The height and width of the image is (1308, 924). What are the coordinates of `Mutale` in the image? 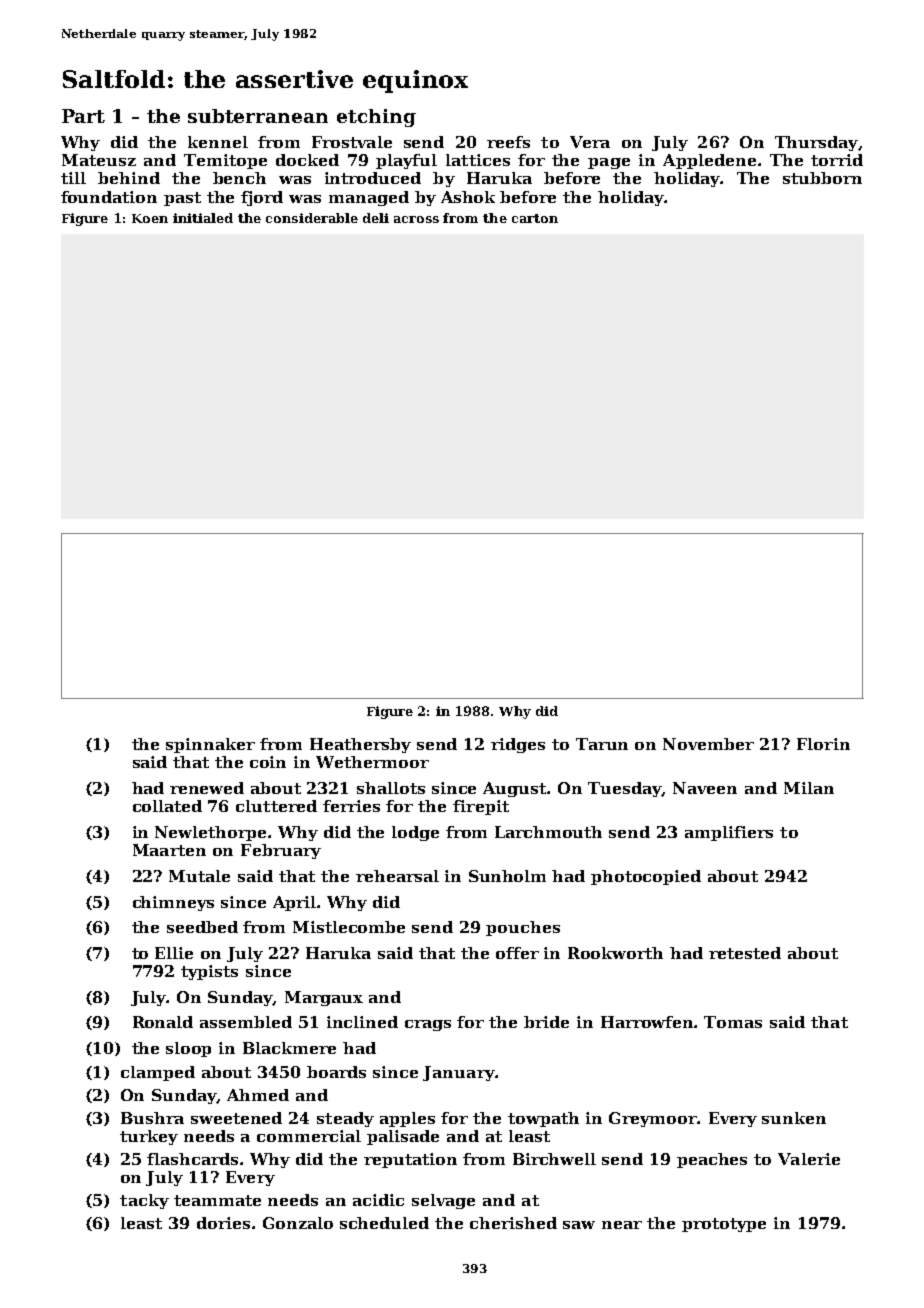 It's located at (199, 876).
